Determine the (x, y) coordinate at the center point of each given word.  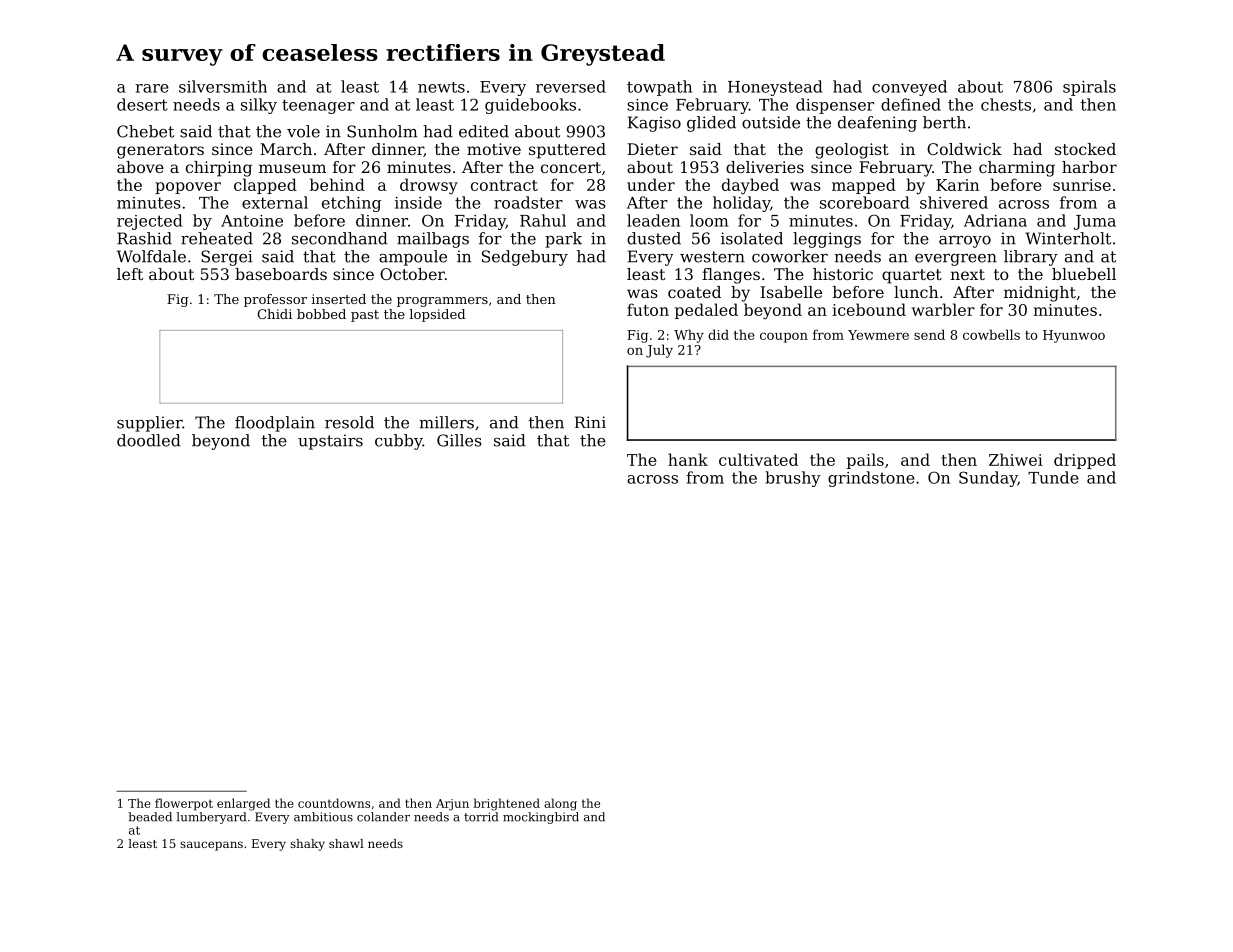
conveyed (909, 88)
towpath (659, 88)
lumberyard (211, 818)
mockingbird (541, 818)
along (560, 804)
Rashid (144, 238)
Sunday (988, 479)
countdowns (334, 803)
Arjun (452, 805)
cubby (399, 442)
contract (504, 185)
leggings (827, 240)
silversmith (223, 86)
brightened (506, 804)
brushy (793, 479)
